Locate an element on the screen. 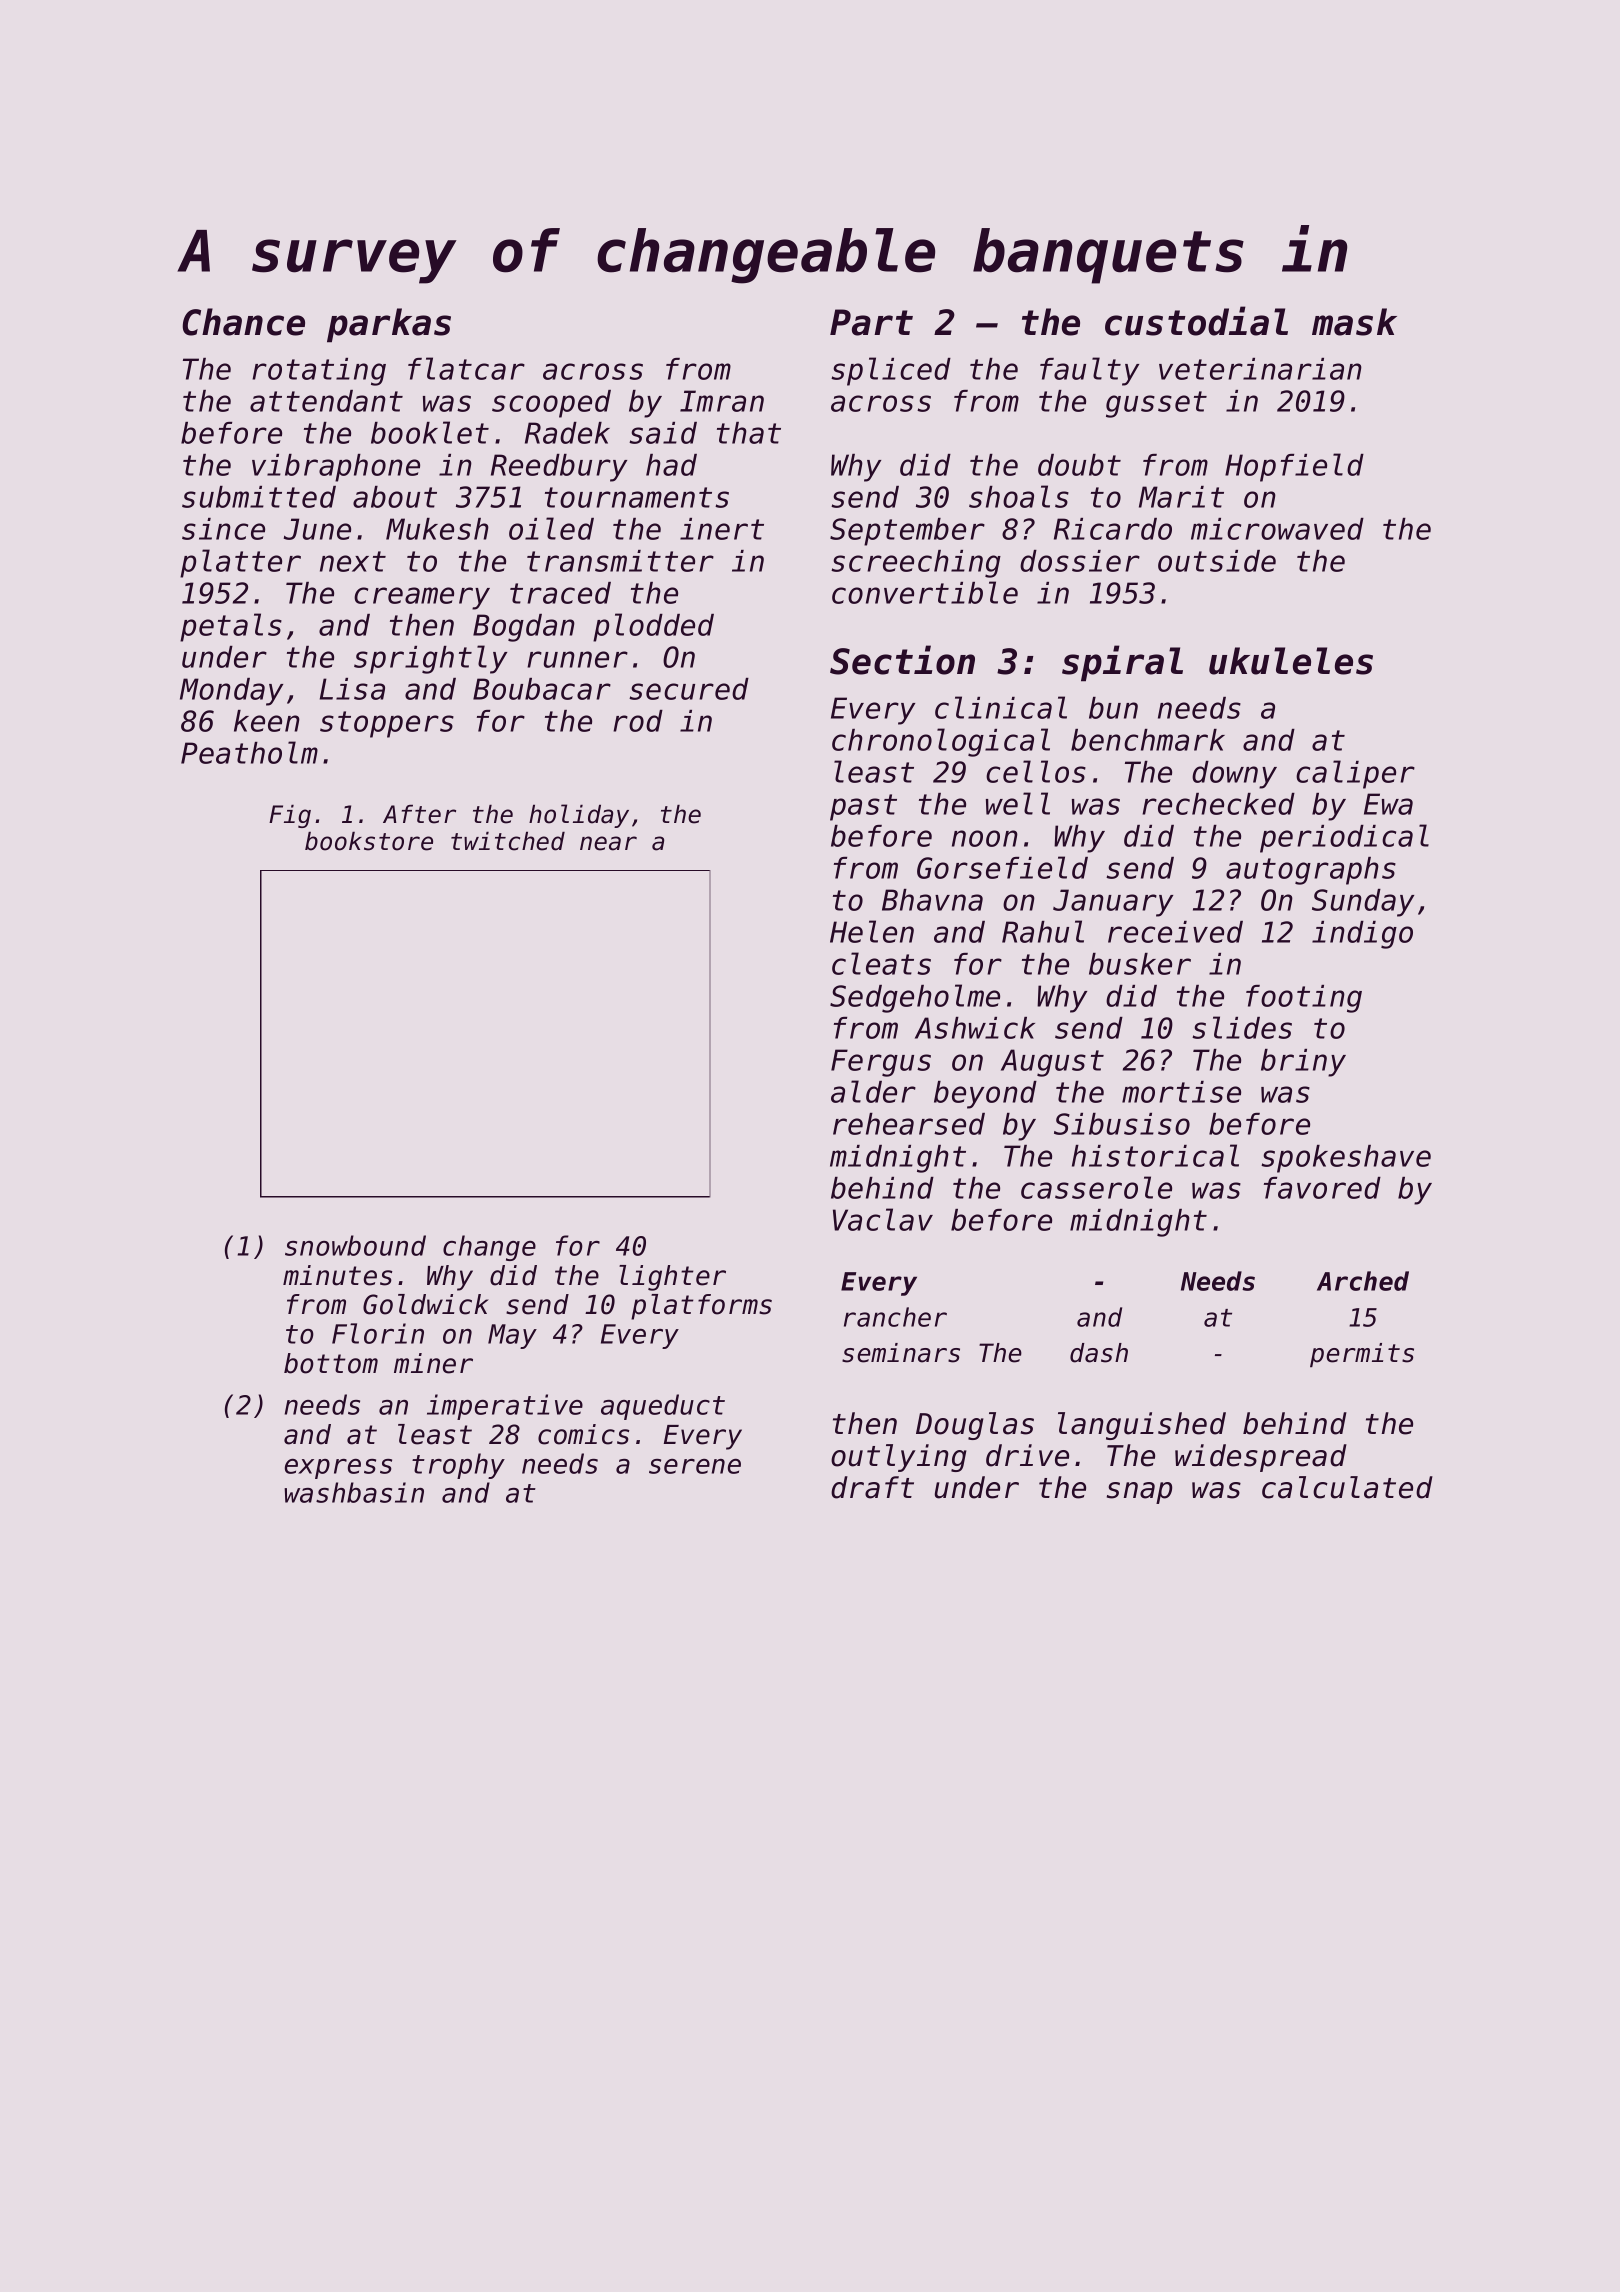 The width and height of the screenshot is (1620, 2292). screeching is located at coordinates (916, 564).
